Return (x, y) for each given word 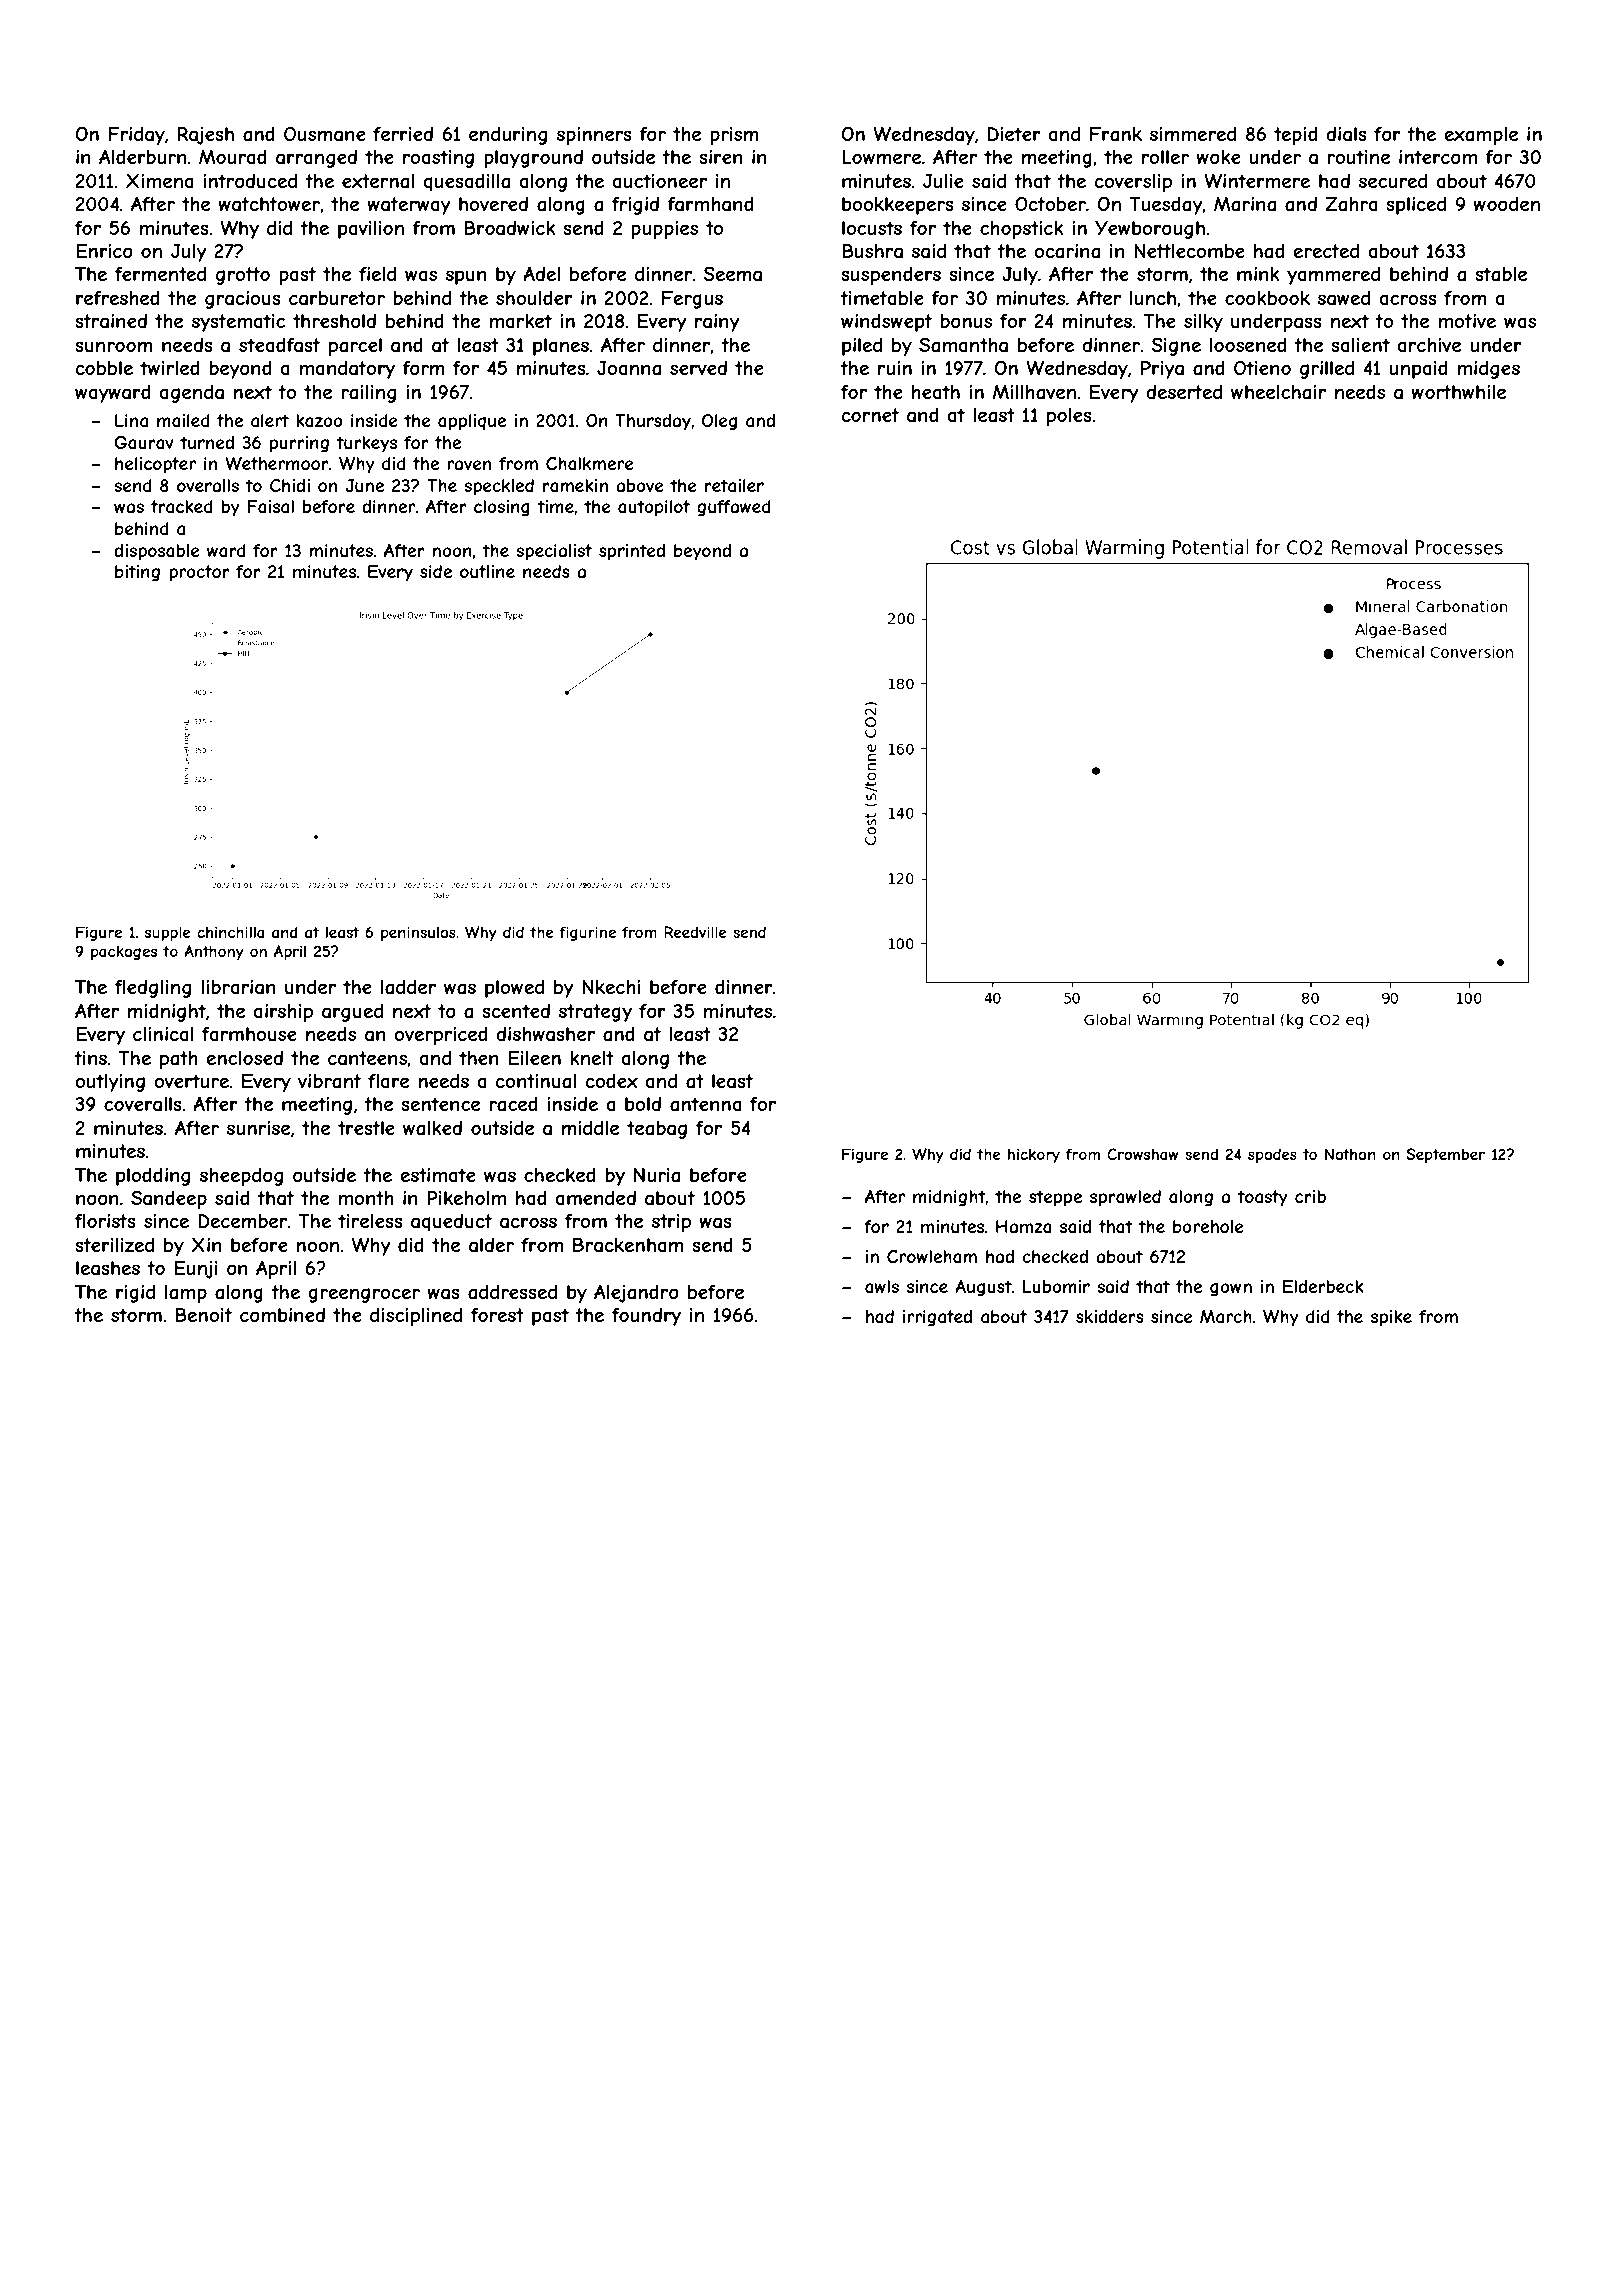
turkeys (366, 444)
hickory (1034, 1155)
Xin (207, 1245)
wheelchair (1278, 392)
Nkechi (611, 987)
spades (1272, 1155)
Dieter (1014, 134)
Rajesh (205, 135)
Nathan (1350, 1154)
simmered (1193, 134)
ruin (895, 368)
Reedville (695, 932)
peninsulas (418, 933)
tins (90, 1058)
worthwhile (1458, 392)
